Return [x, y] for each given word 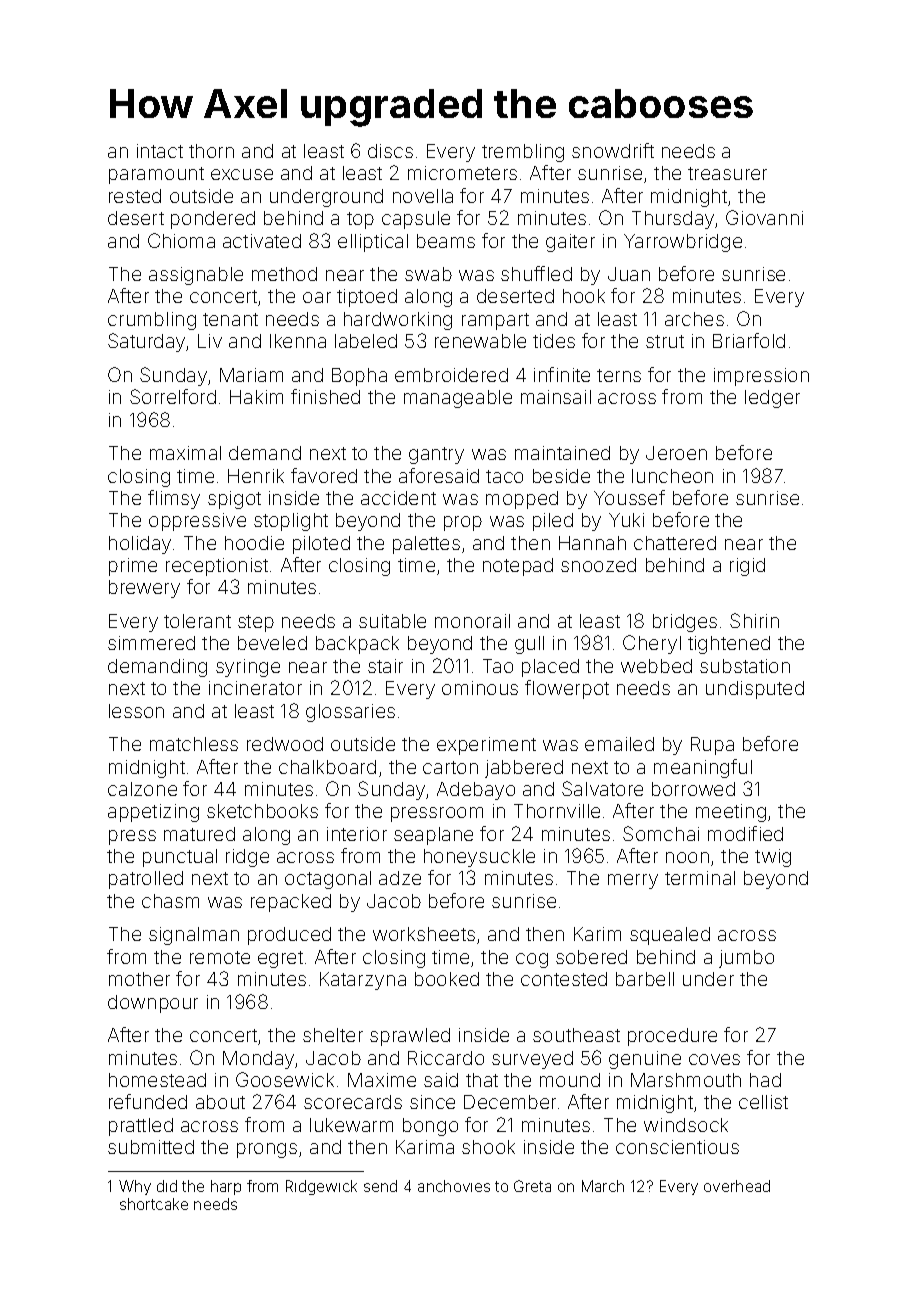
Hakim [256, 397]
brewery [144, 589]
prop [463, 523]
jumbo [746, 959]
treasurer [727, 173]
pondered [213, 220]
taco [504, 476]
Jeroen [676, 453]
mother [139, 979]
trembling [523, 153]
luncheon [672, 476]
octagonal [328, 880]
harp [226, 1187]
